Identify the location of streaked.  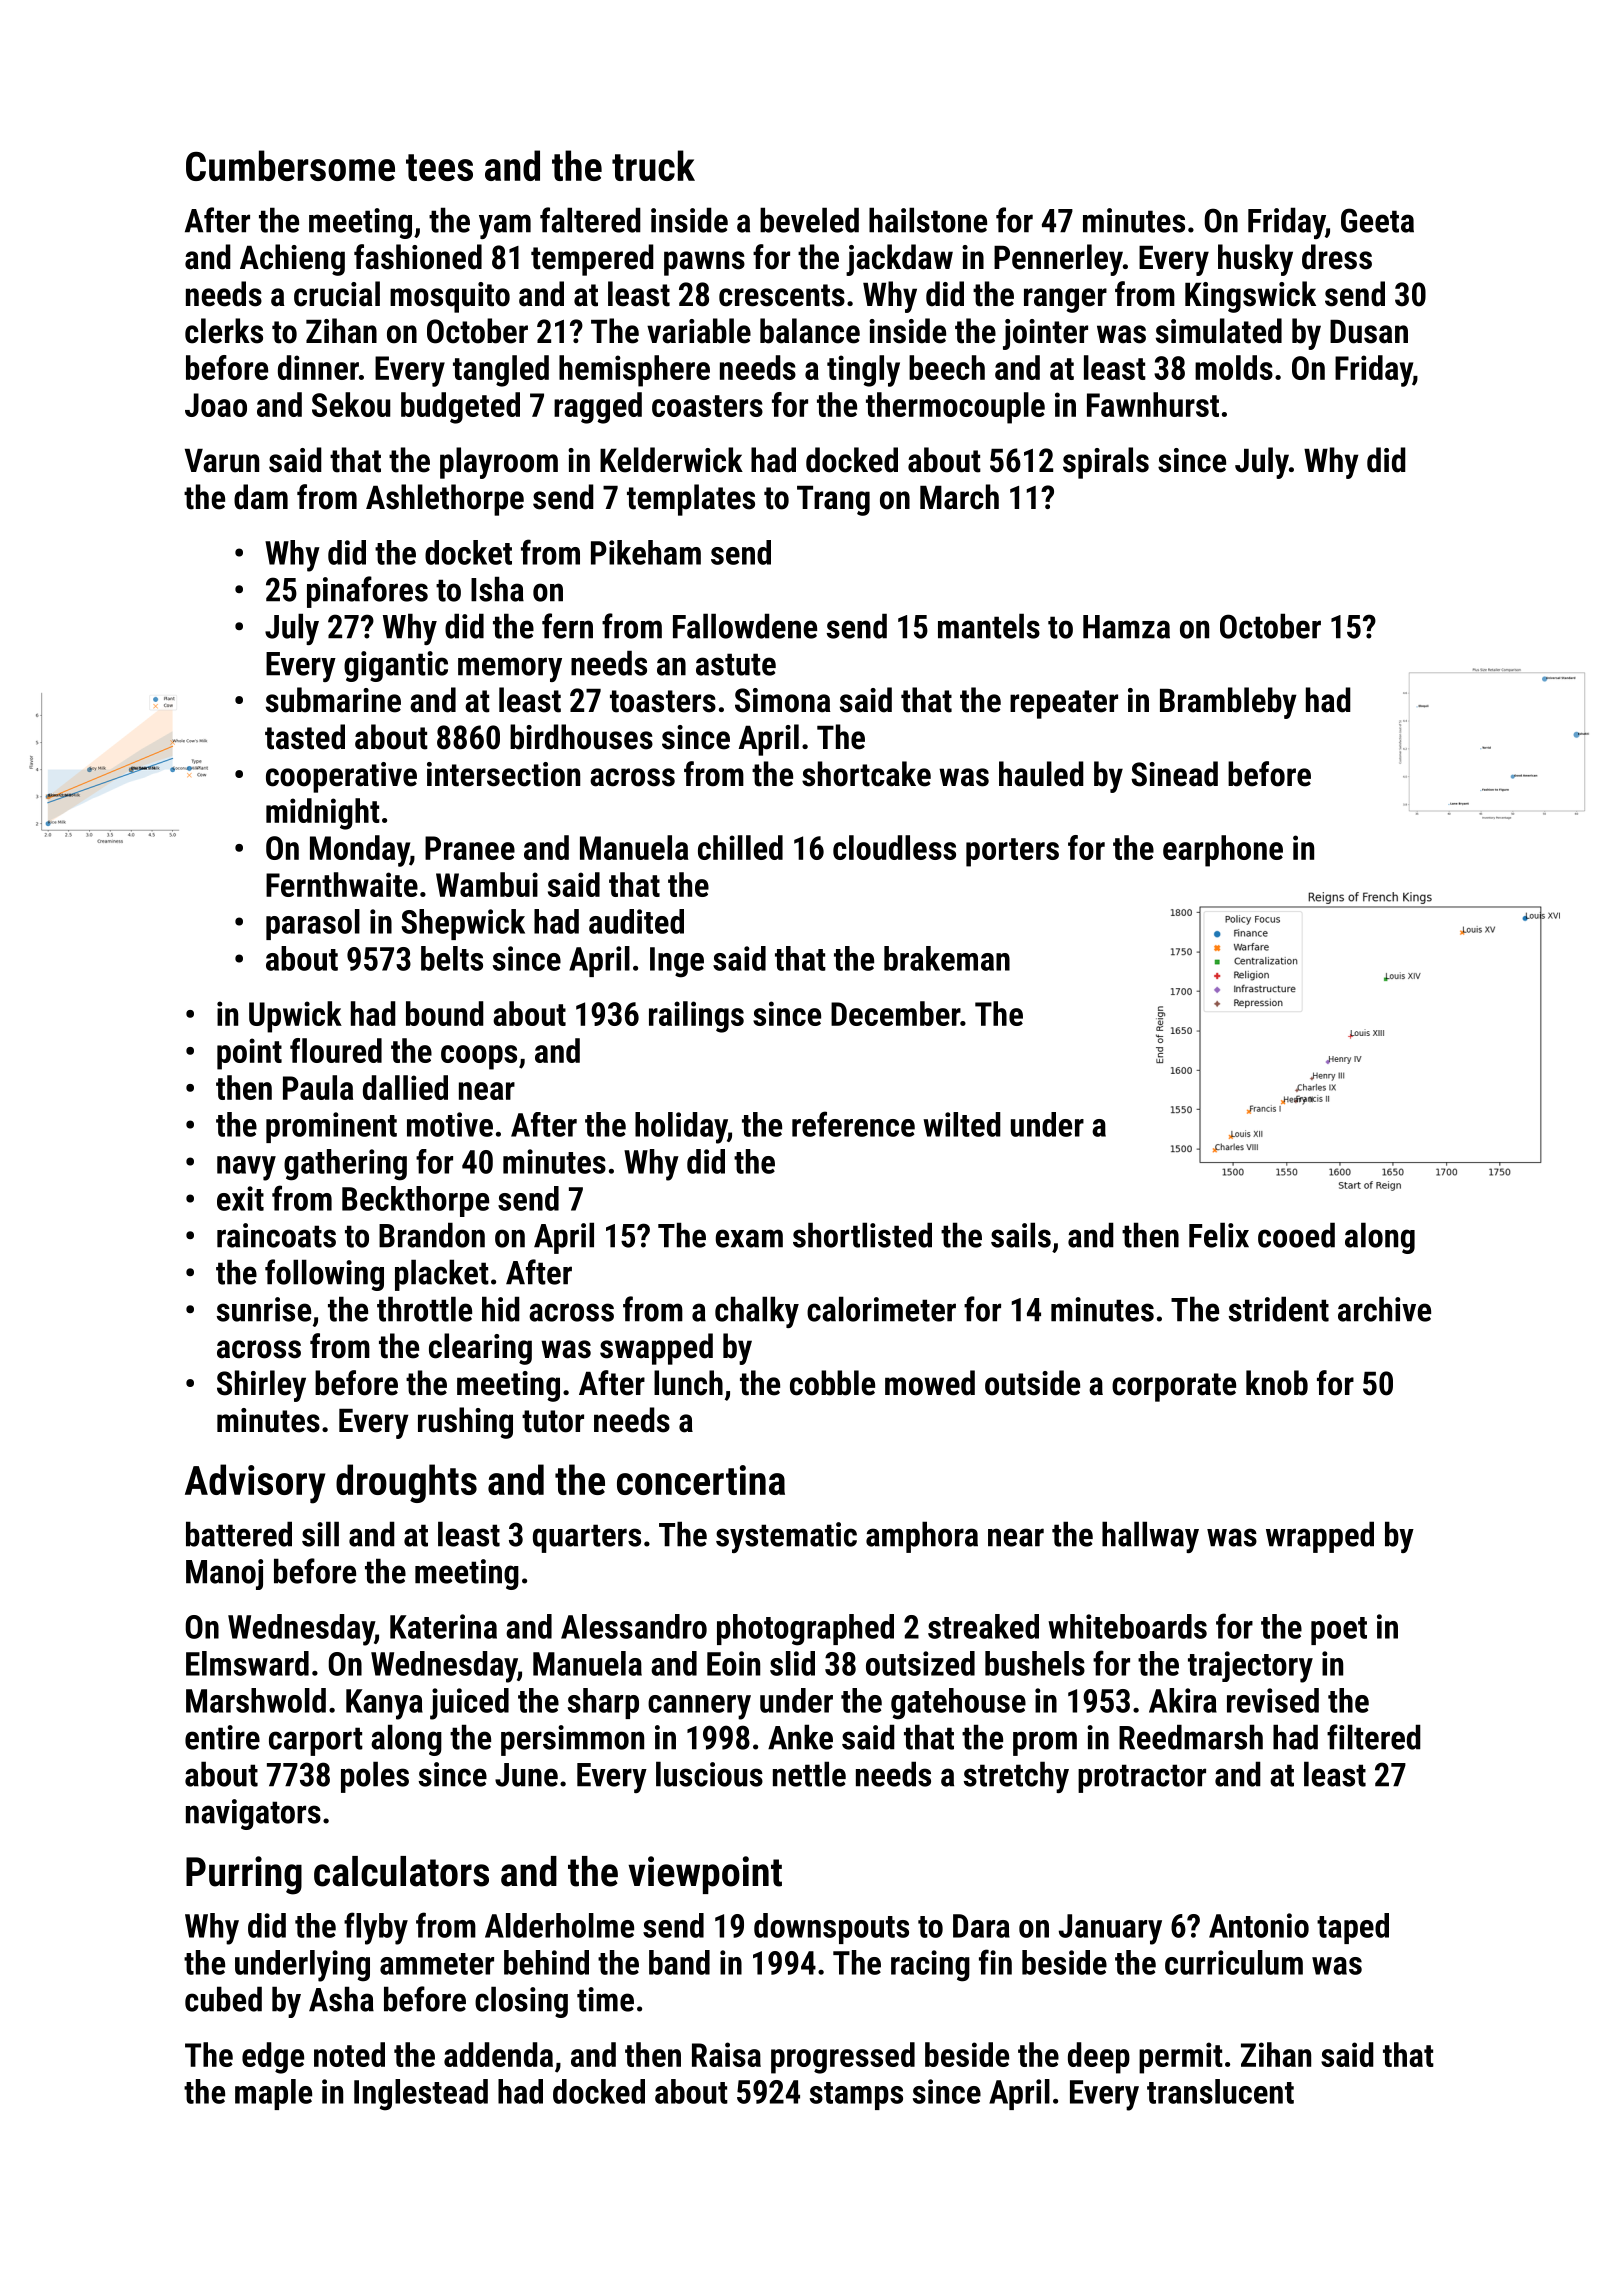
(983, 1626).
